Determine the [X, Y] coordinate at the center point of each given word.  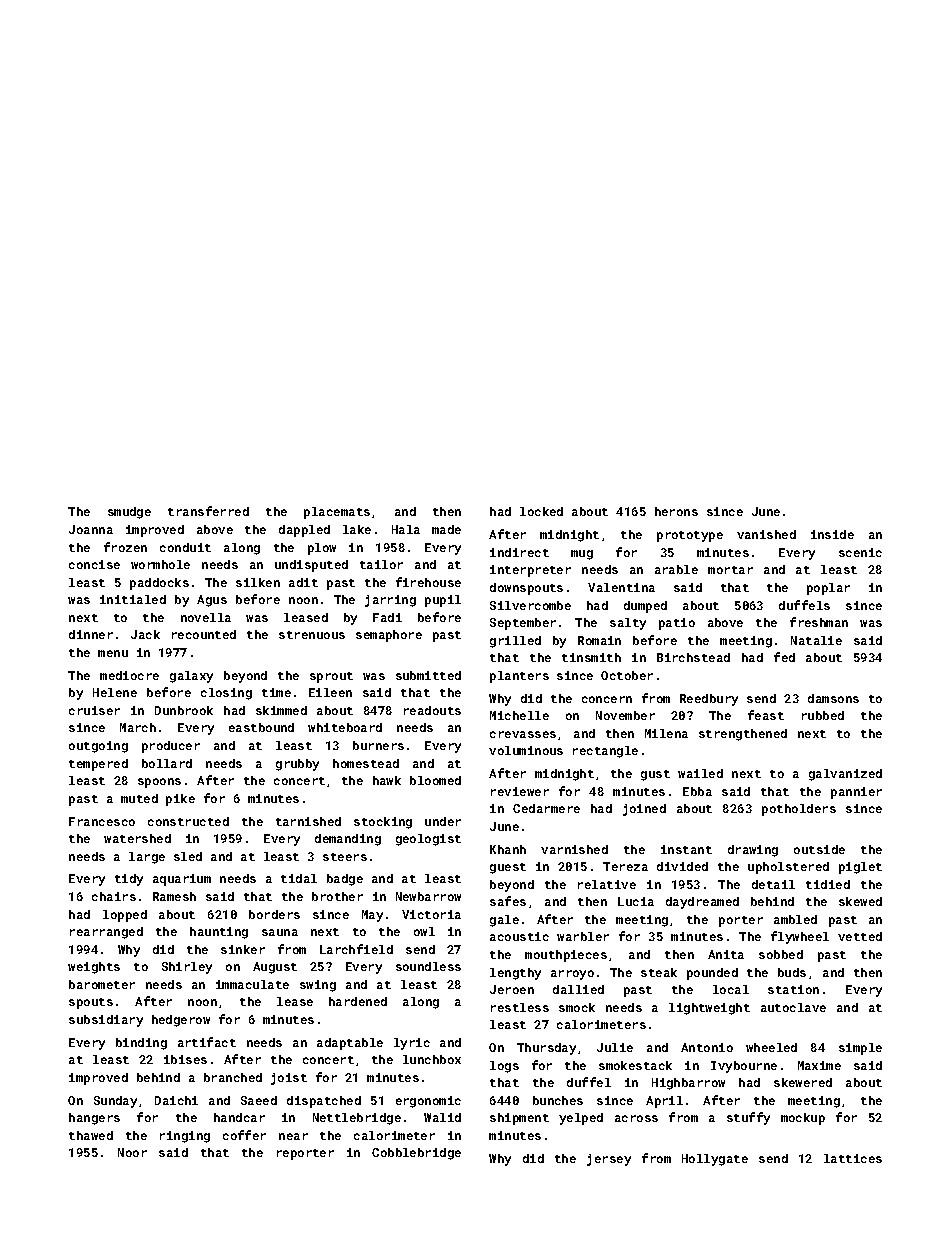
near [293, 1136]
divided [682, 866]
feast [766, 715]
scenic [860, 552]
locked [541, 511]
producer [171, 747]
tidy [129, 880]
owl [424, 931]
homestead [366, 763]
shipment [519, 1119]
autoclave [793, 1007]
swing [318, 986]
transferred [208, 511]
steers [345, 857]
